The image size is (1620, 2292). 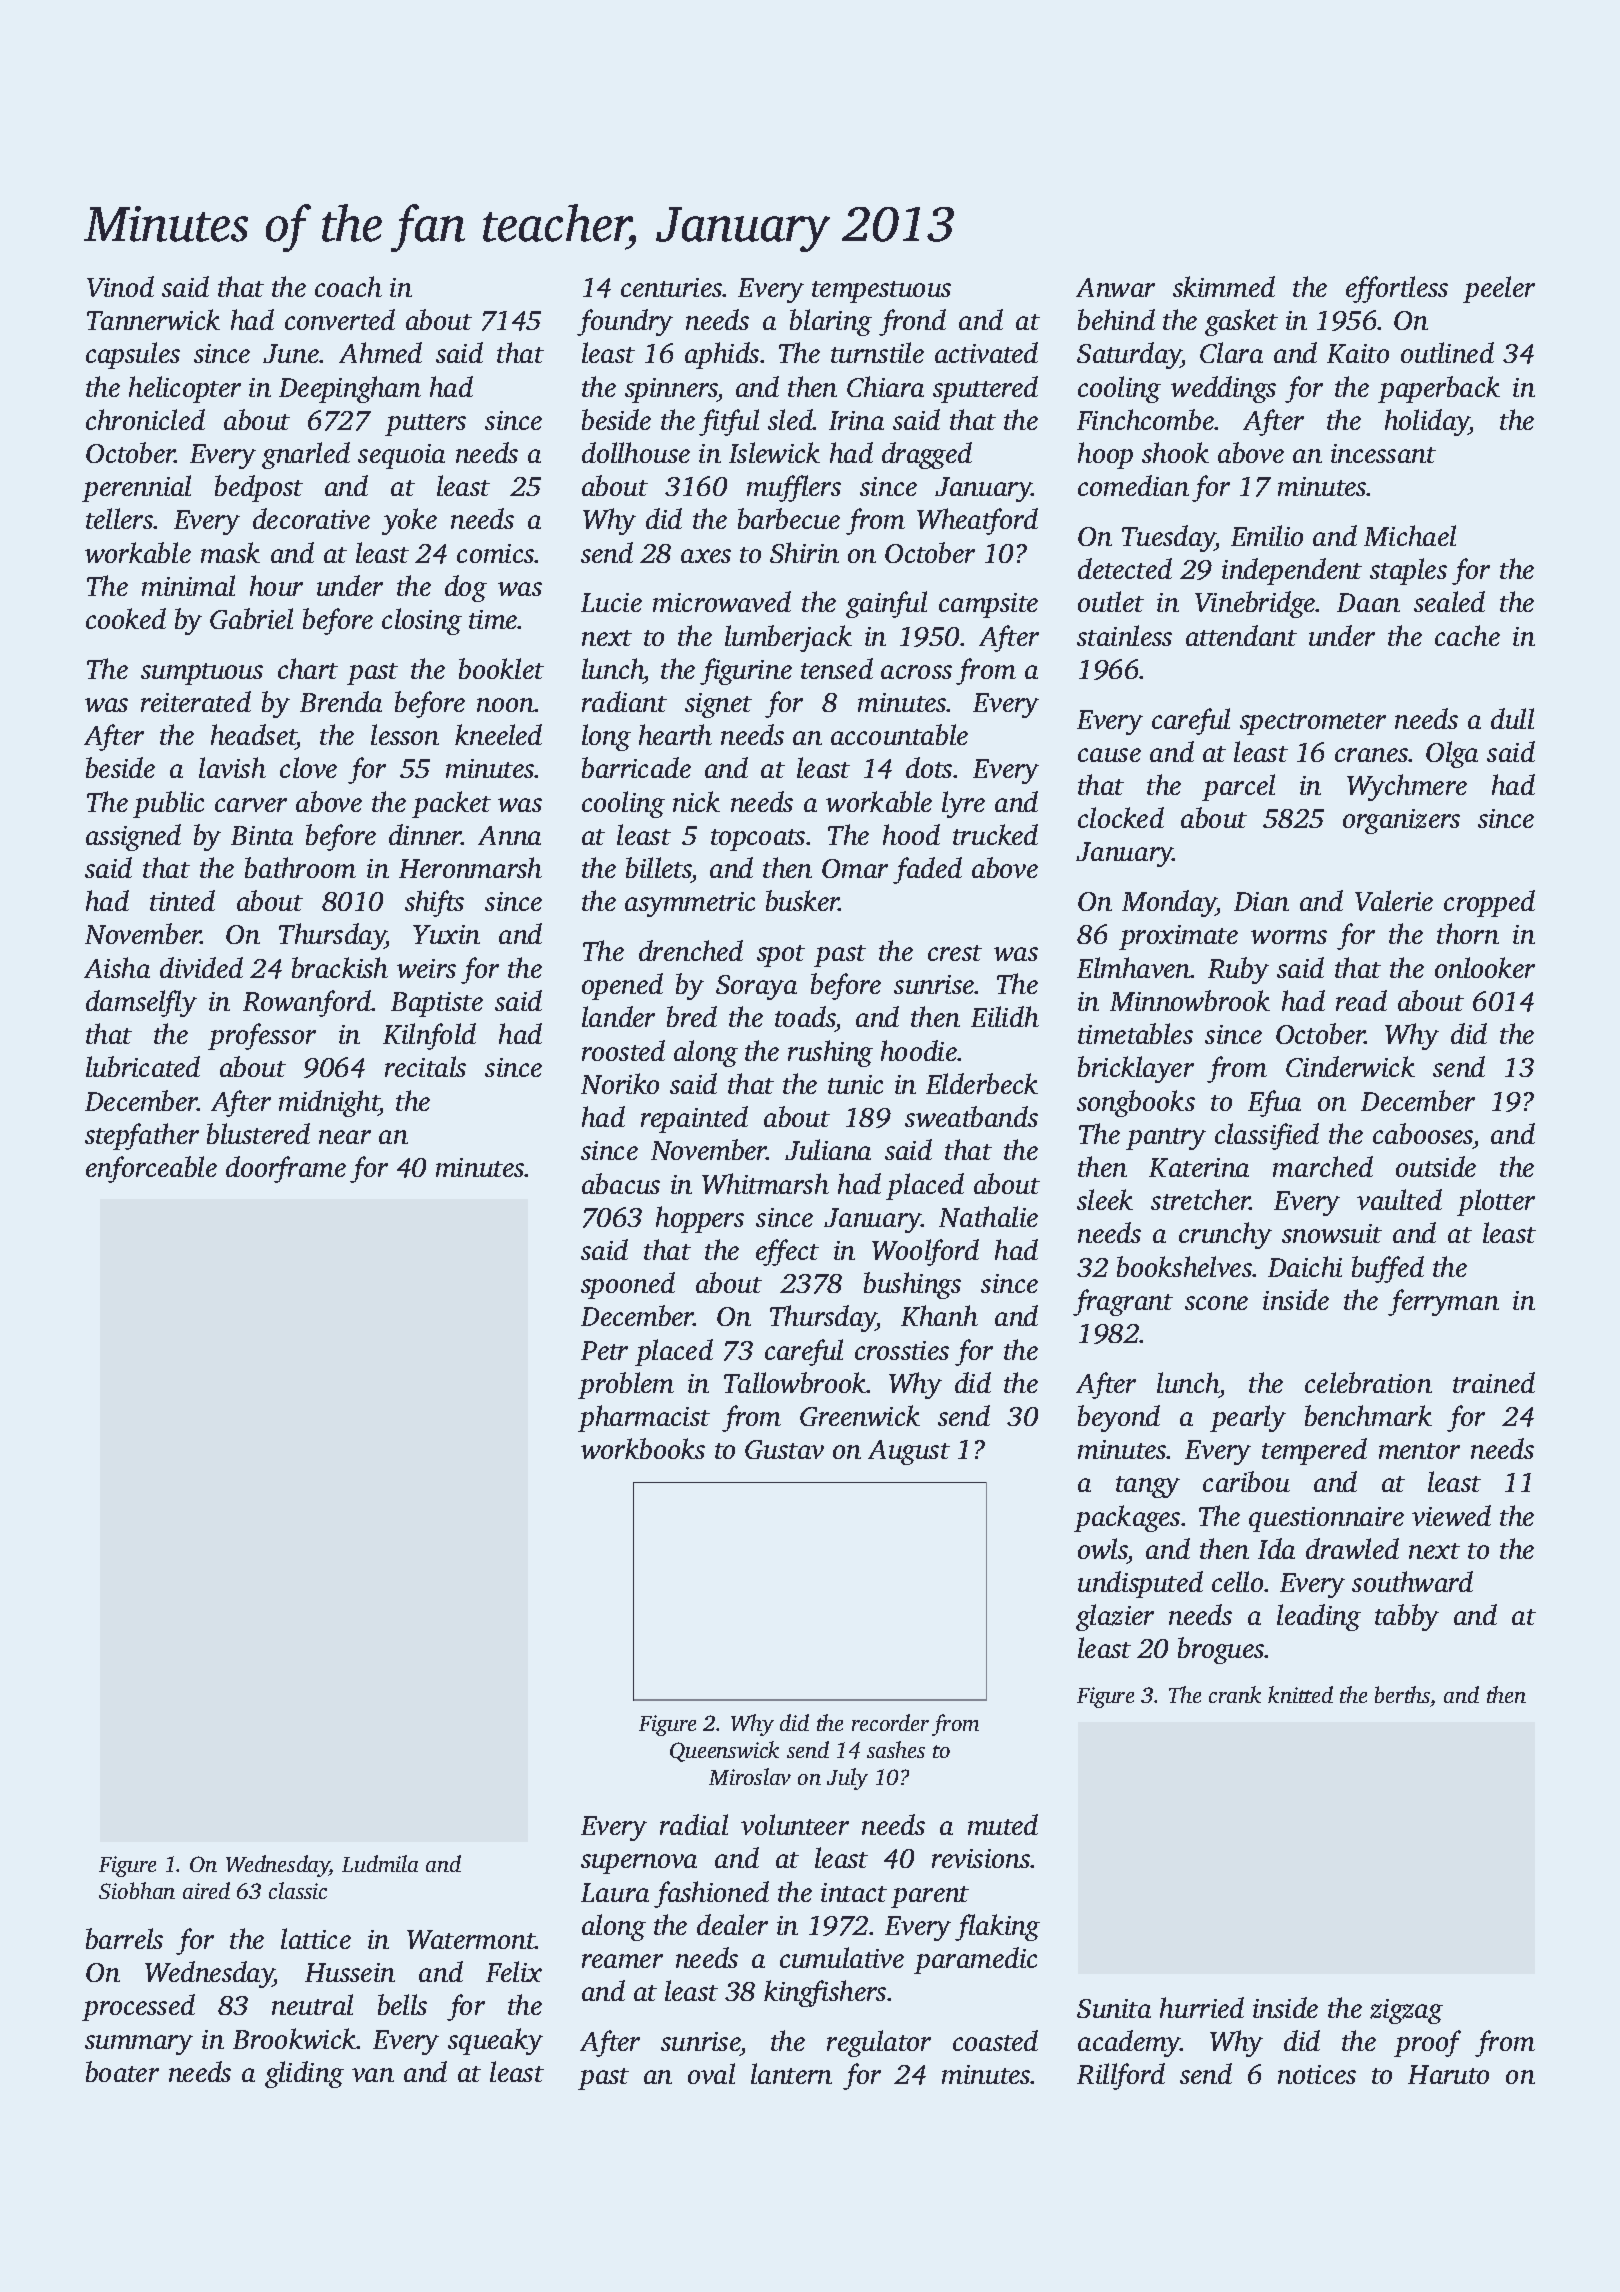 I want to click on peeler, so click(x=1499, y=289).
